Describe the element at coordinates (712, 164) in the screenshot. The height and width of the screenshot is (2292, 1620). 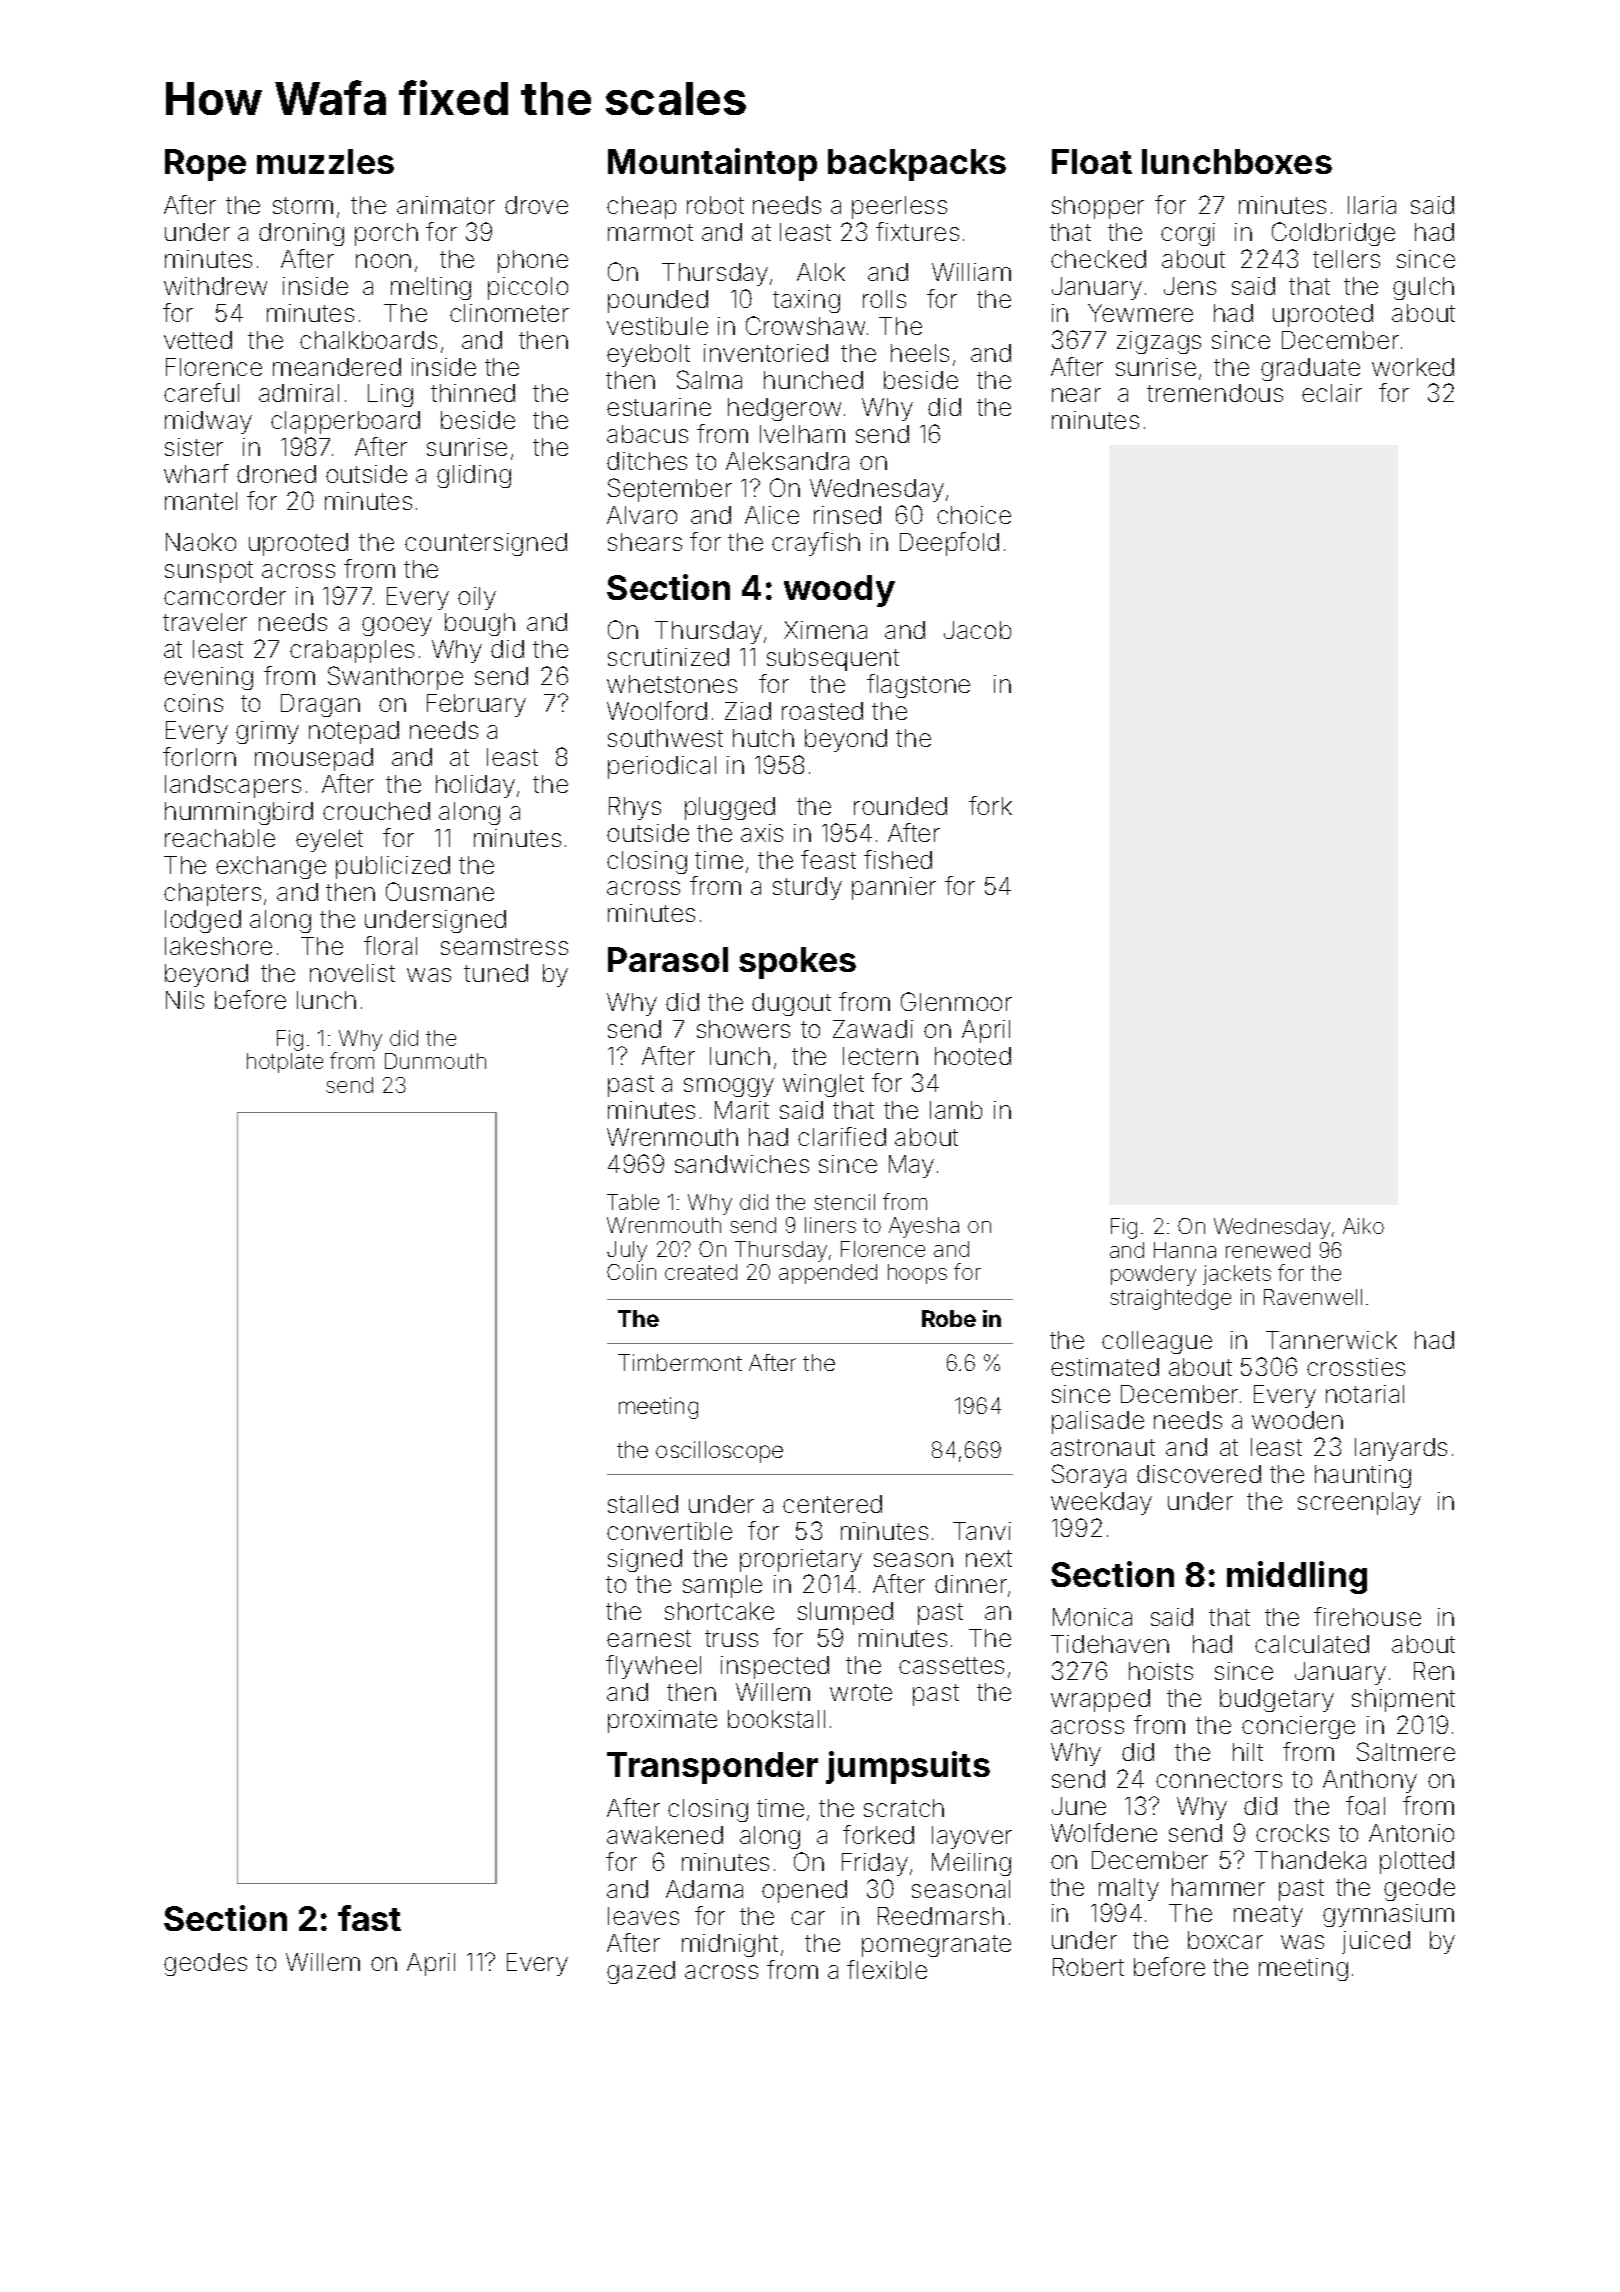
I see `Mountaintop` at that location.
